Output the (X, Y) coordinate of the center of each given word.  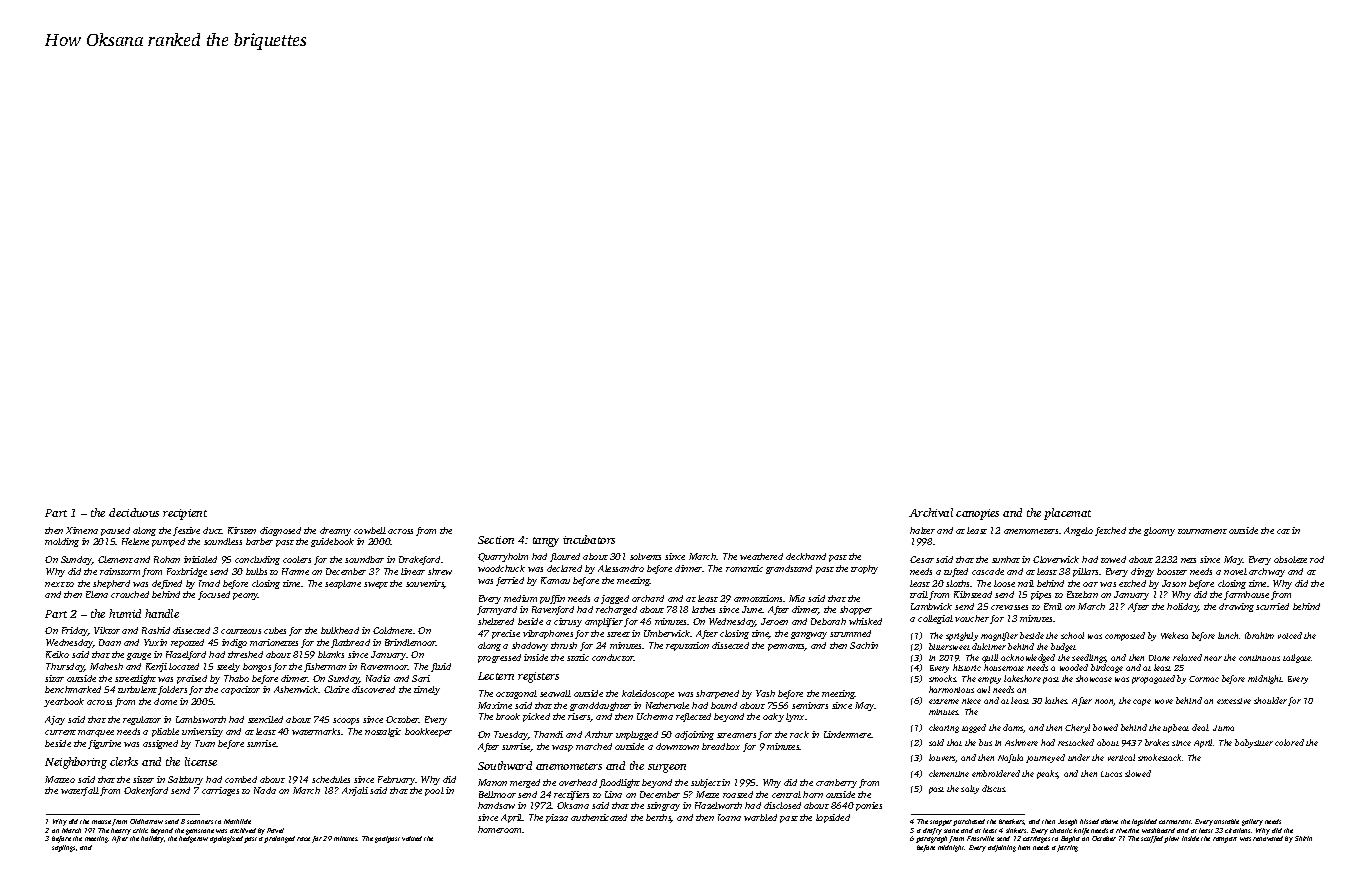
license (201, 761)
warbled (760, 817)
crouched (130, 594)
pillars (1086, 572)
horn (813, 794)
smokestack (1159, 757)
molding (62, 542)
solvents (645, 556)
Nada (265, 790)
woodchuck (501, 568)
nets (1188, 560)
